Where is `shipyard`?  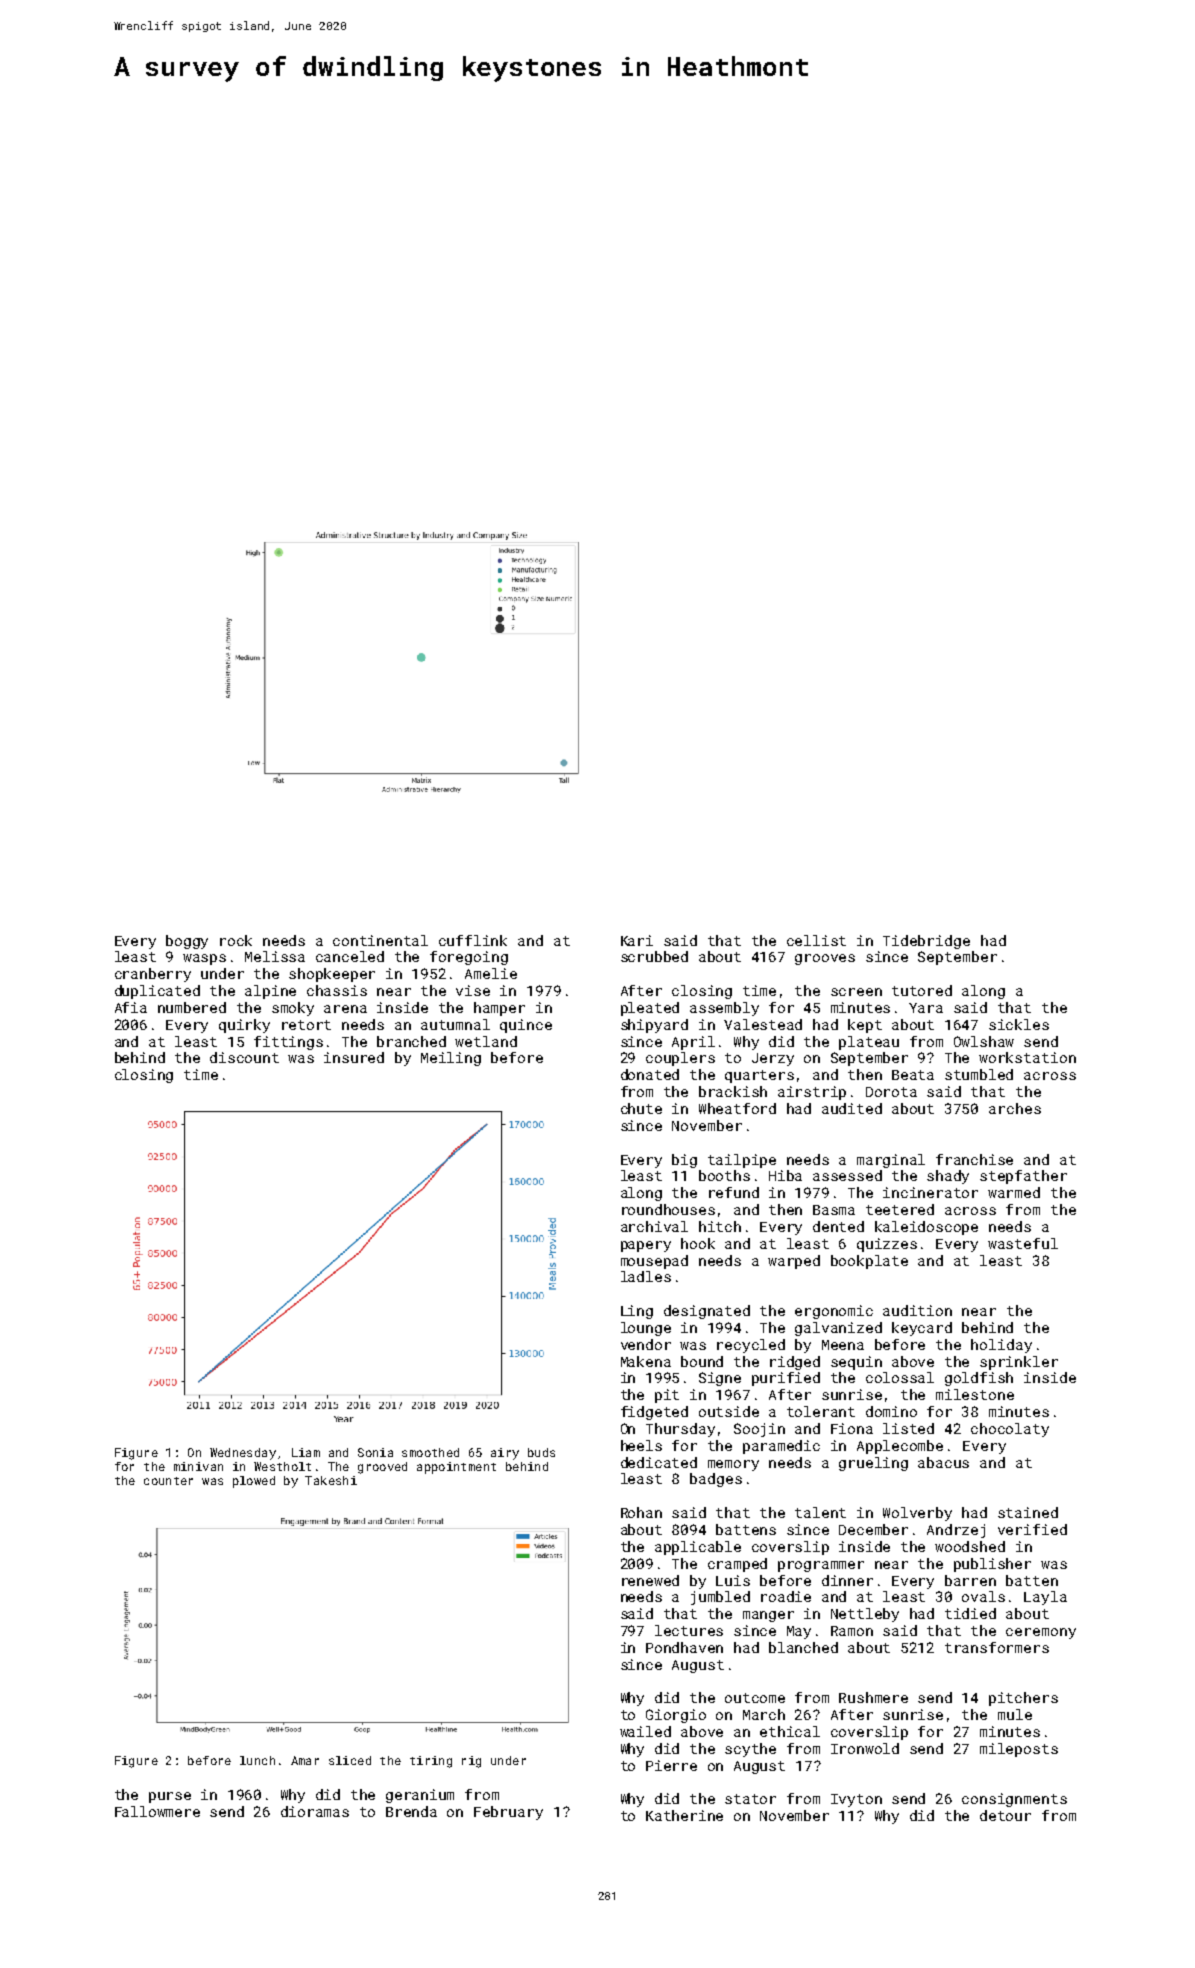 shipyard is located at coordinates (654, 1026).
